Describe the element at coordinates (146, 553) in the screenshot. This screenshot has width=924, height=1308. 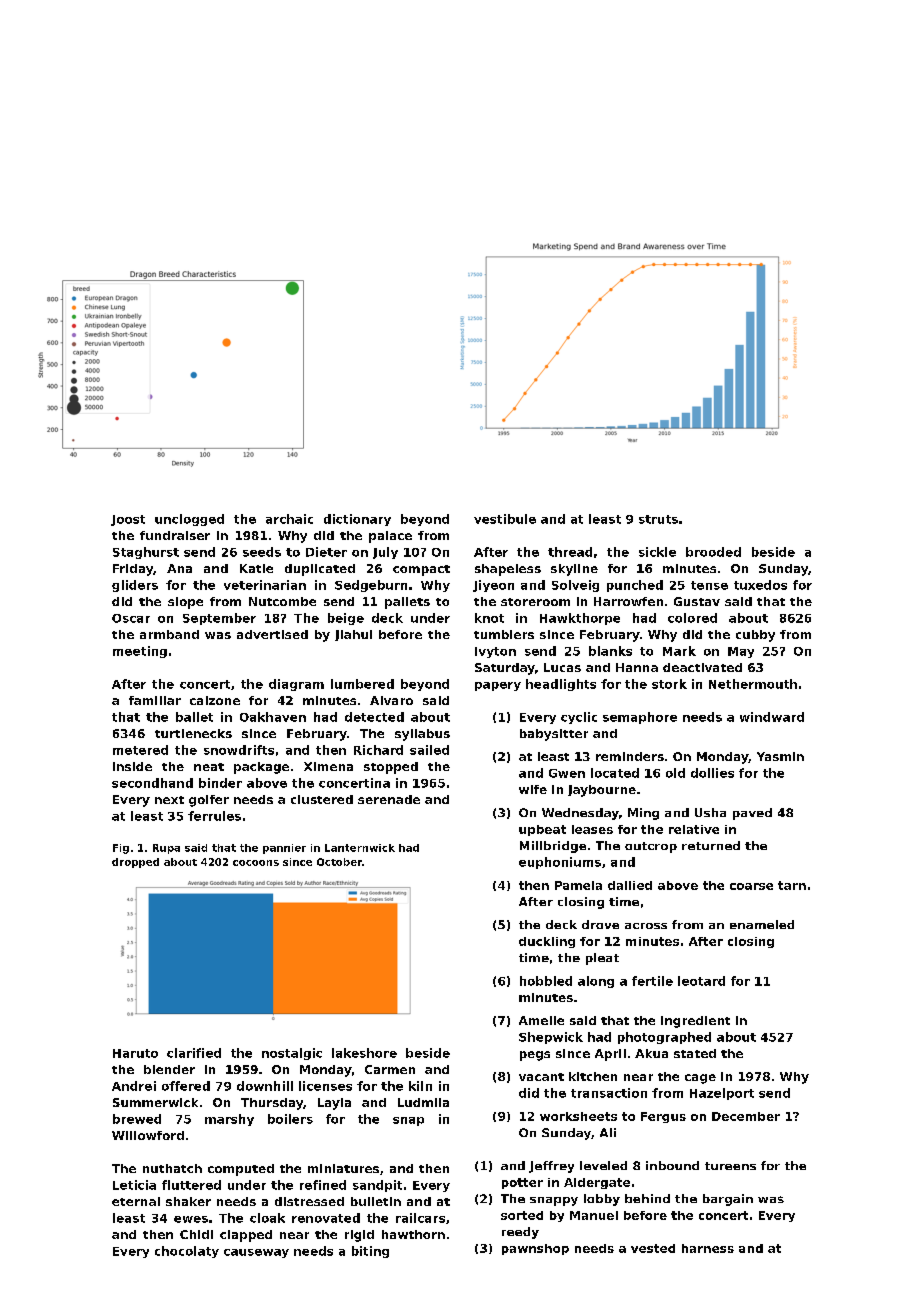
I see `Staghurst` at that location.
